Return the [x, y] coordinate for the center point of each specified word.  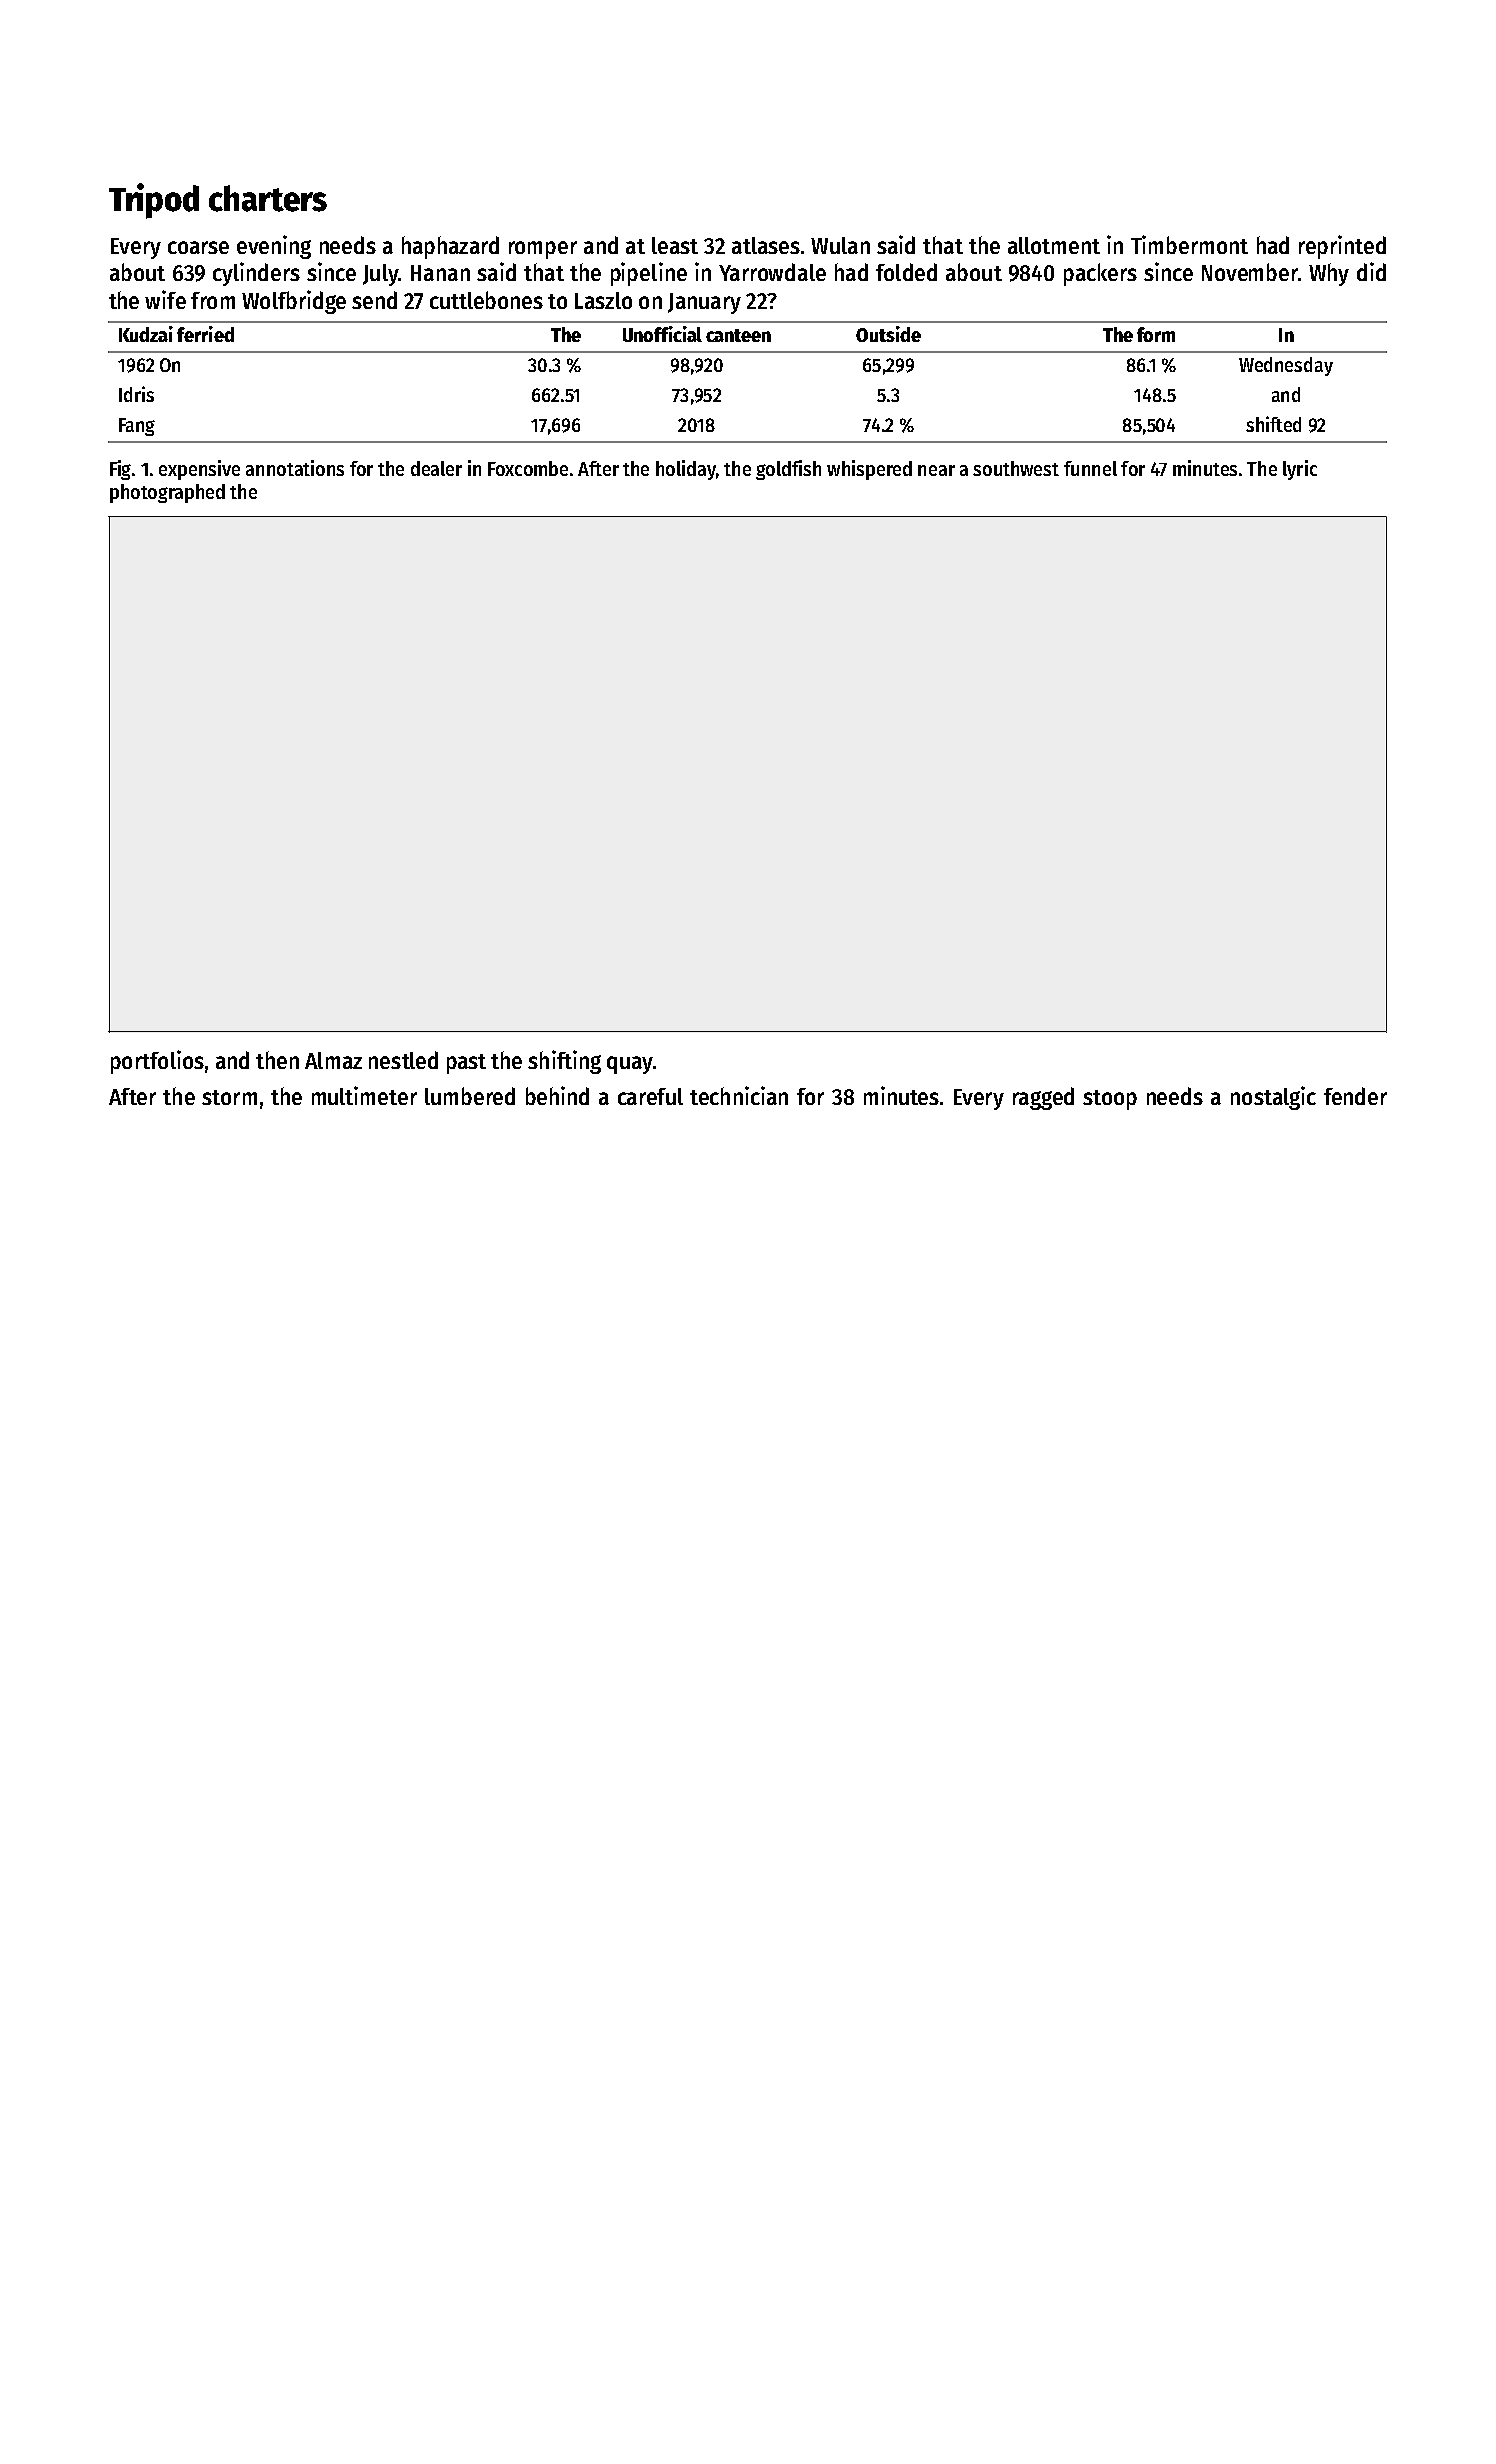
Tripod [154, 201]
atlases [766, 245]
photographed [167, 493]
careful [650, 1096]
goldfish [788, 470]
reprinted [1342, 247]
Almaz [333, 1060]
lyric [1300, 470]
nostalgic [1273, 1098]
